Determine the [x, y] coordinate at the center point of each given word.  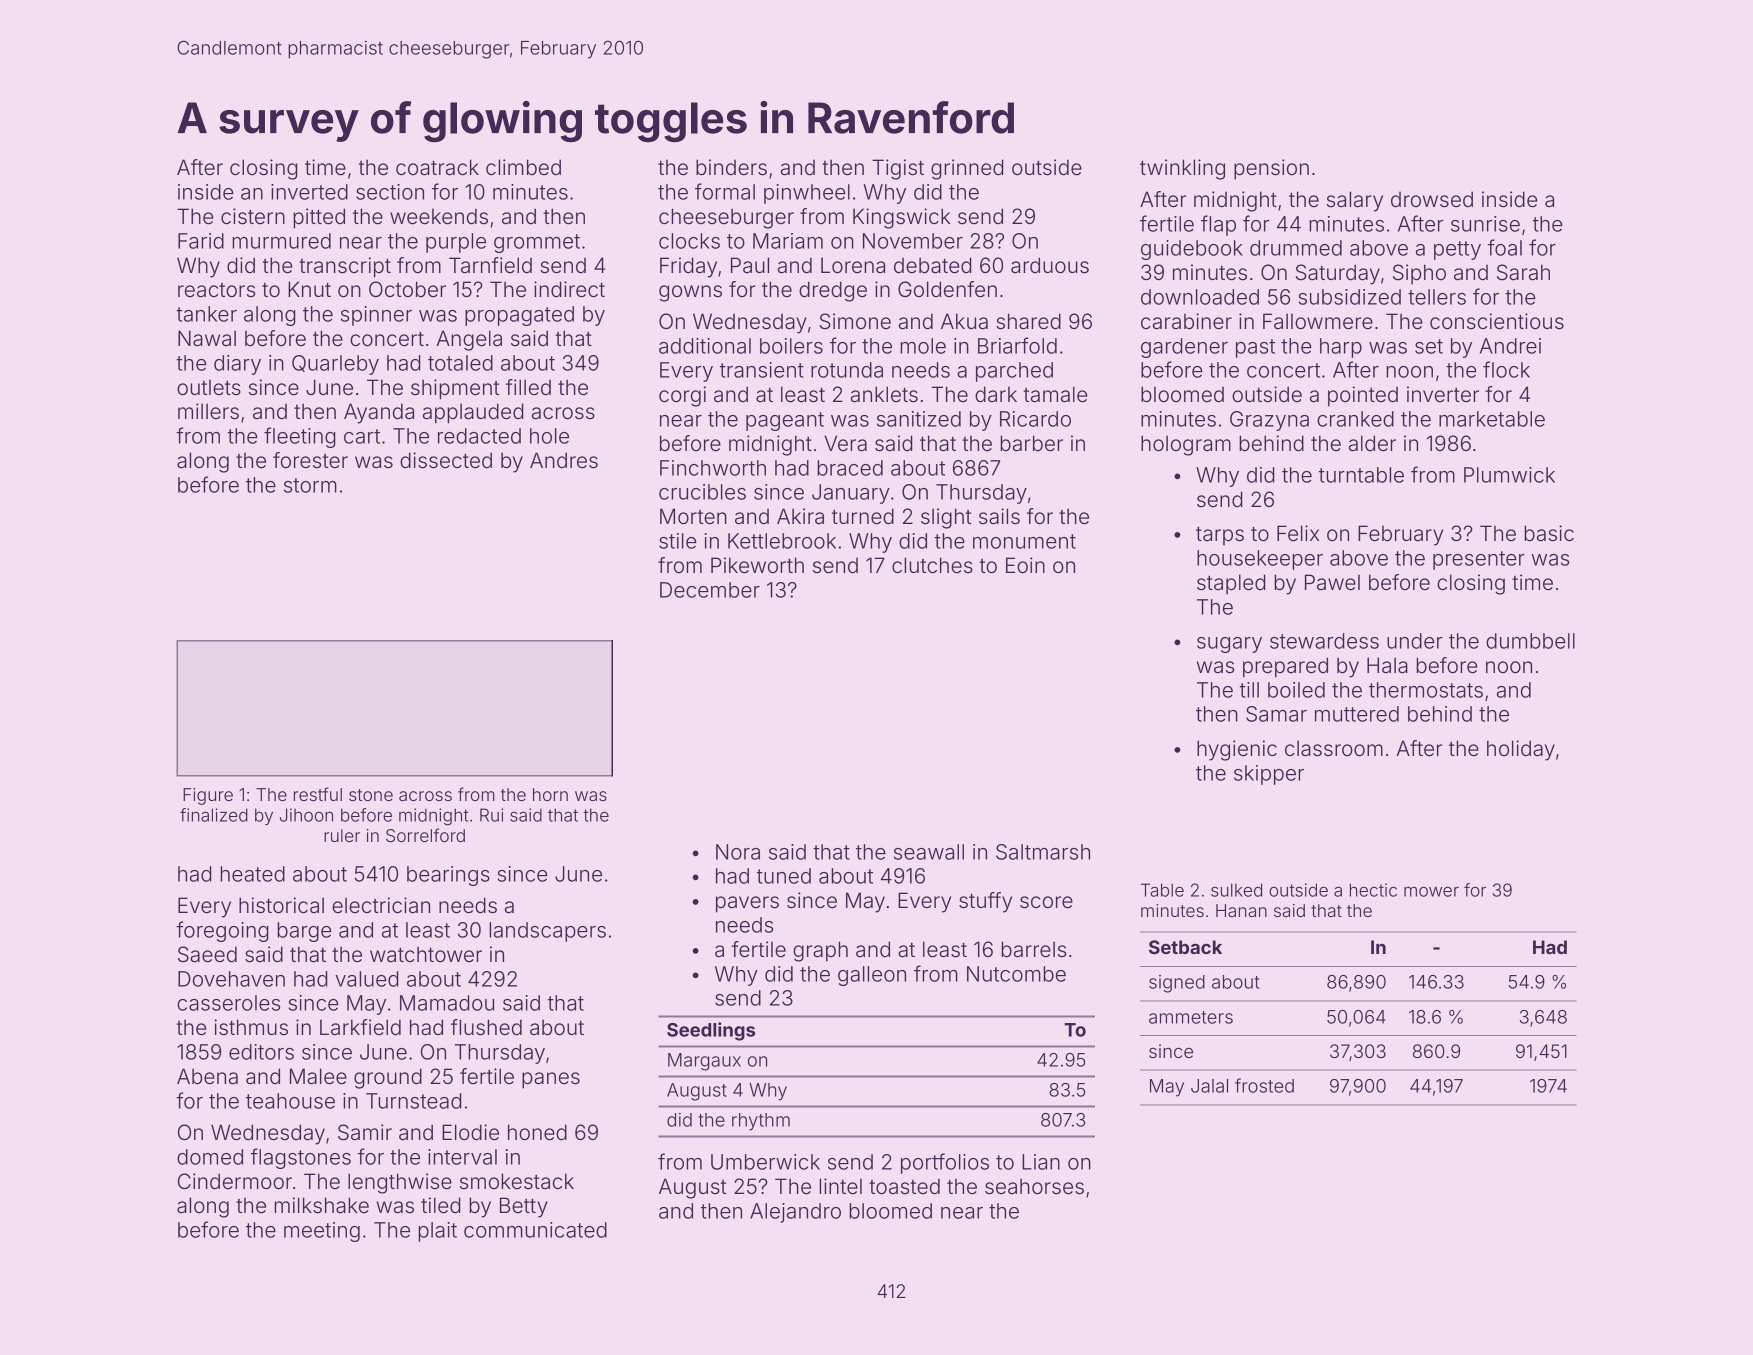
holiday [1521, 750]
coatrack [437, 167]
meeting [322, 1232]
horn [550, 794]
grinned [967, 169]
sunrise [1485, 224]
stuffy [985, 902]
